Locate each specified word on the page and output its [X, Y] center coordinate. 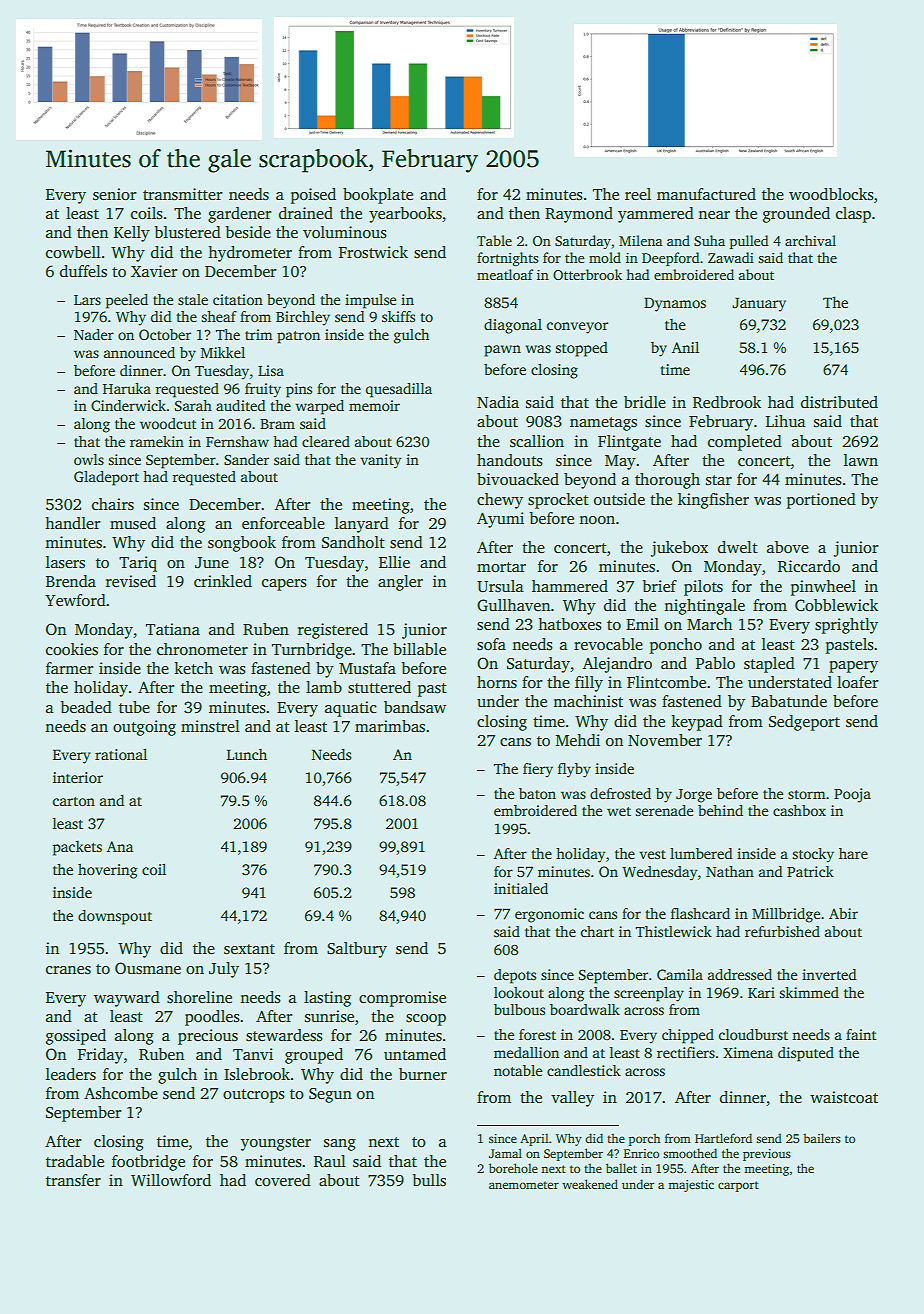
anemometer [524, 1185]
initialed [521, 888]
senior [114, 194]
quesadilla [399, 390]
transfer [73, 1180]
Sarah [193, 405]
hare [853, 853]
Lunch [247, 754]
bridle [645, 402]
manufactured [706, 194]
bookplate [378, 196]
